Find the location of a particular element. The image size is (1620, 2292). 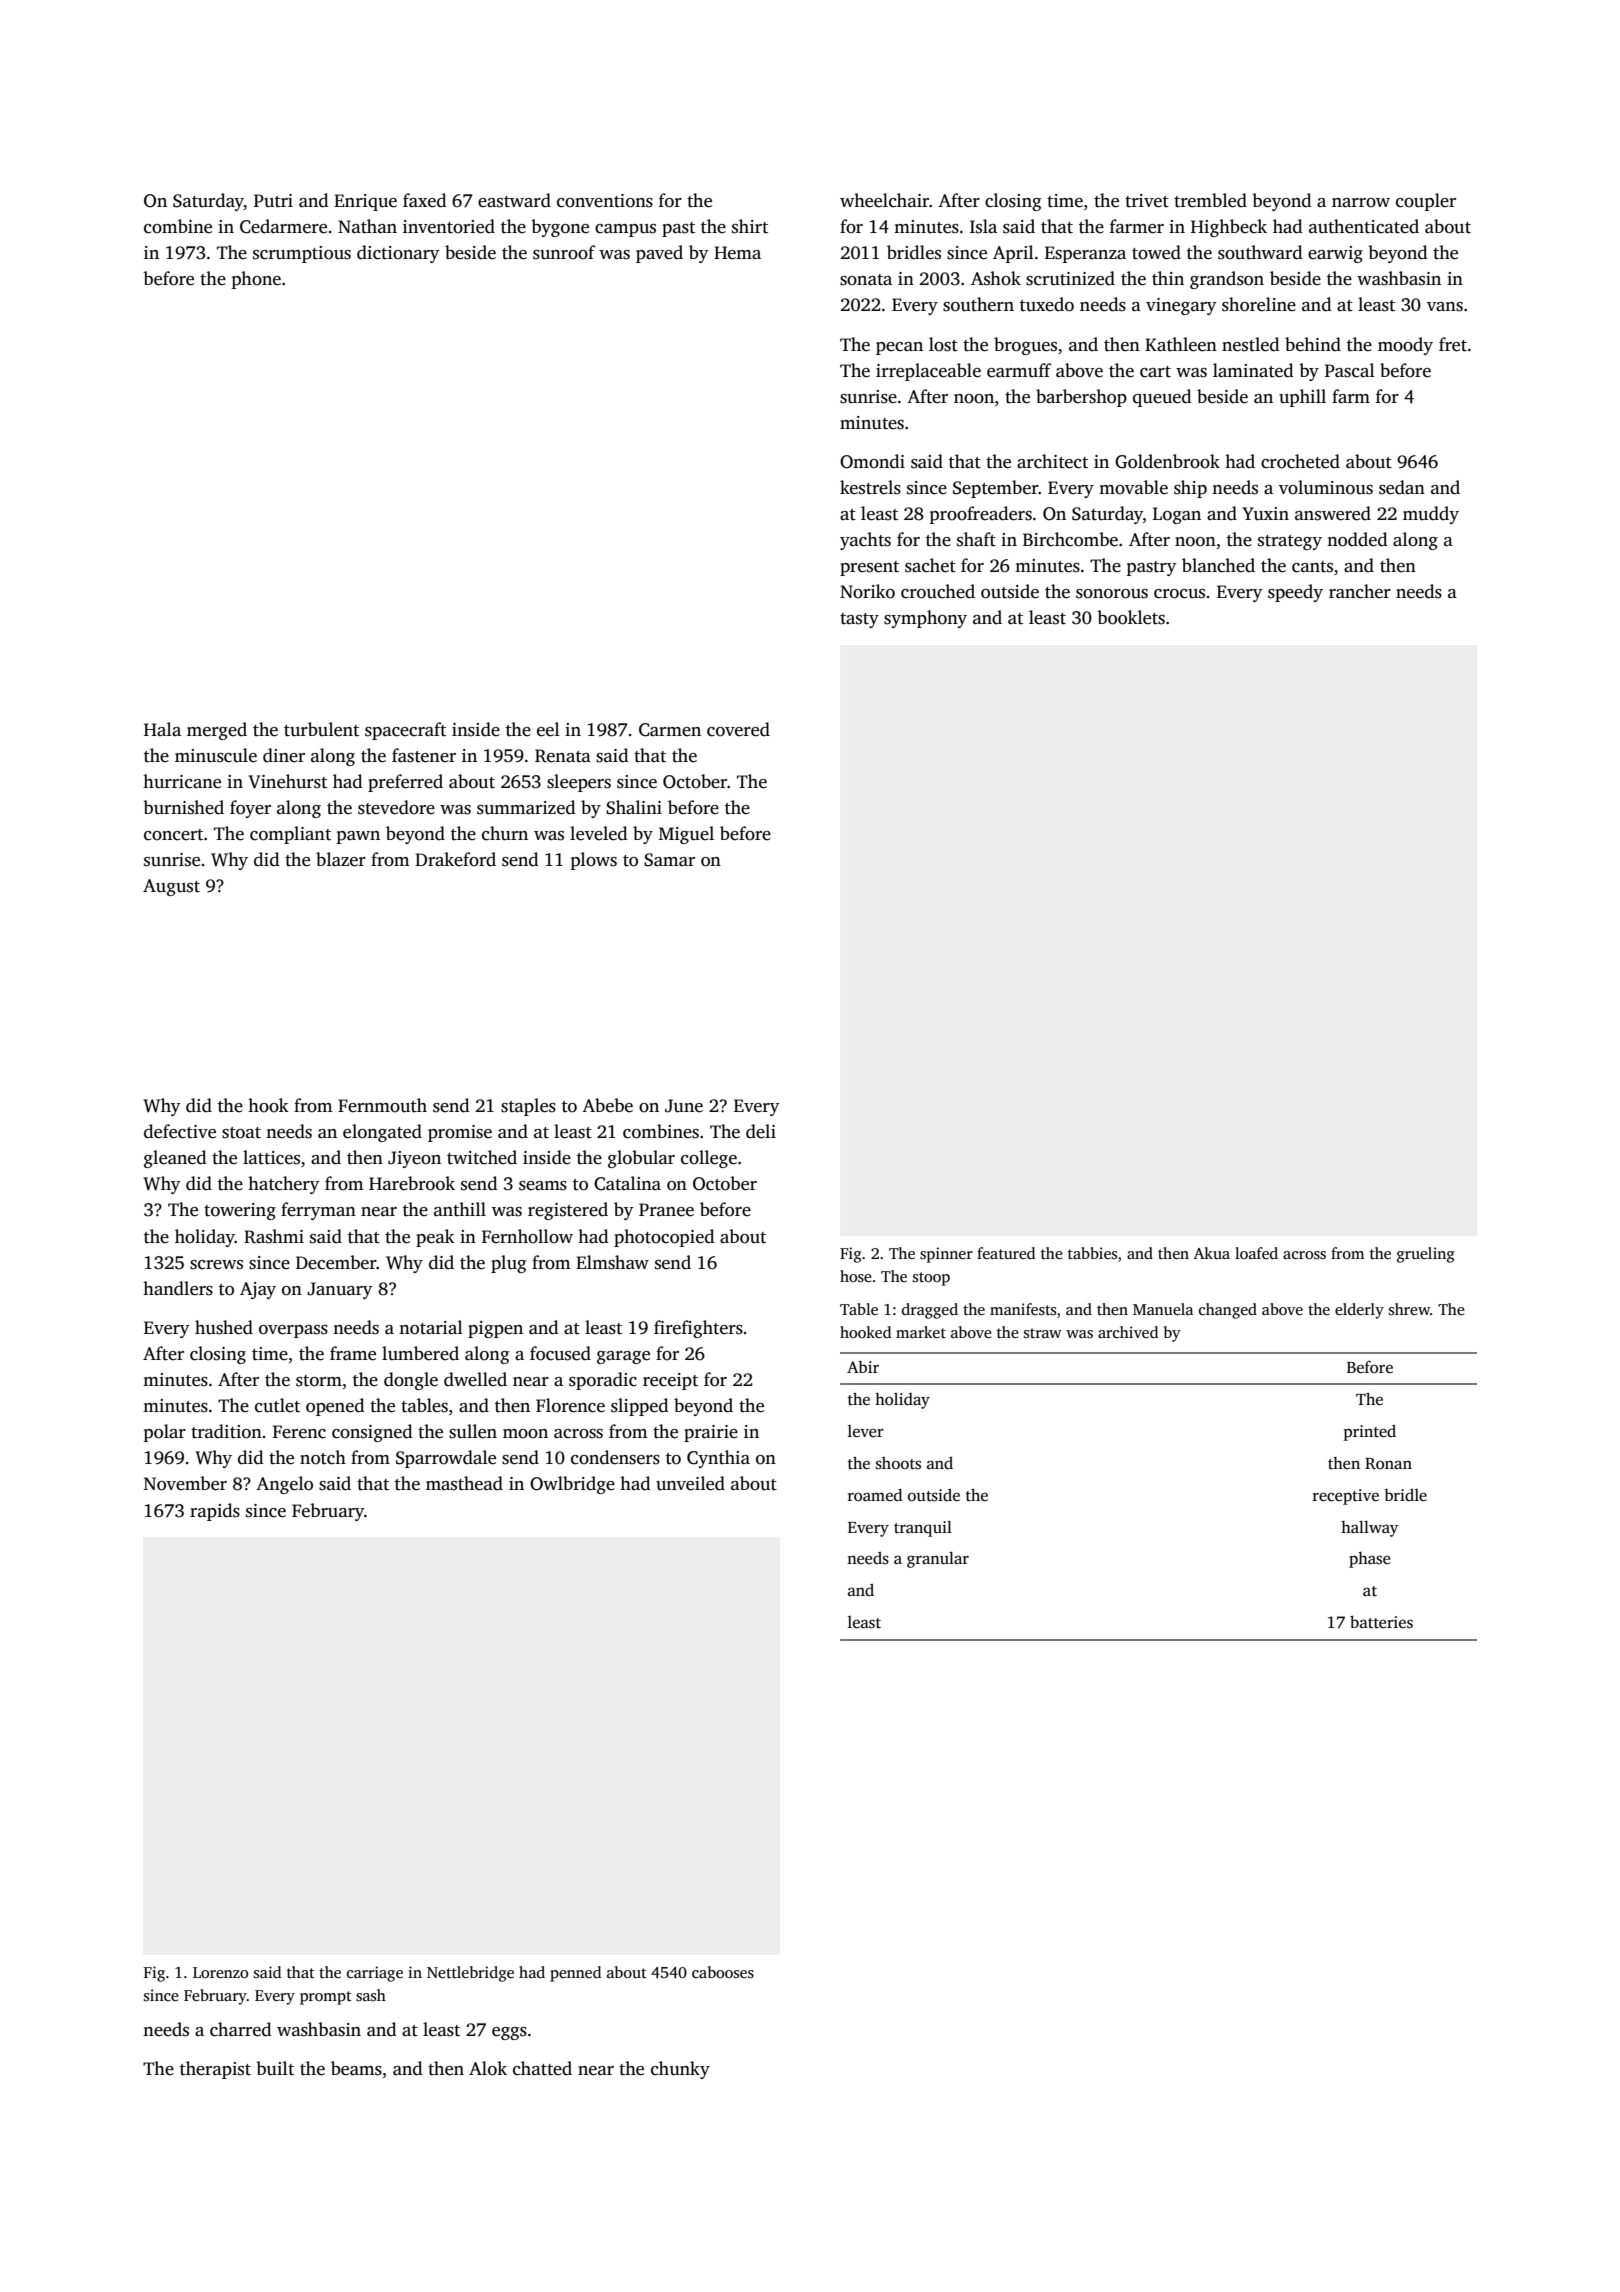

vinegary is located at coordinates (1181, 306).
